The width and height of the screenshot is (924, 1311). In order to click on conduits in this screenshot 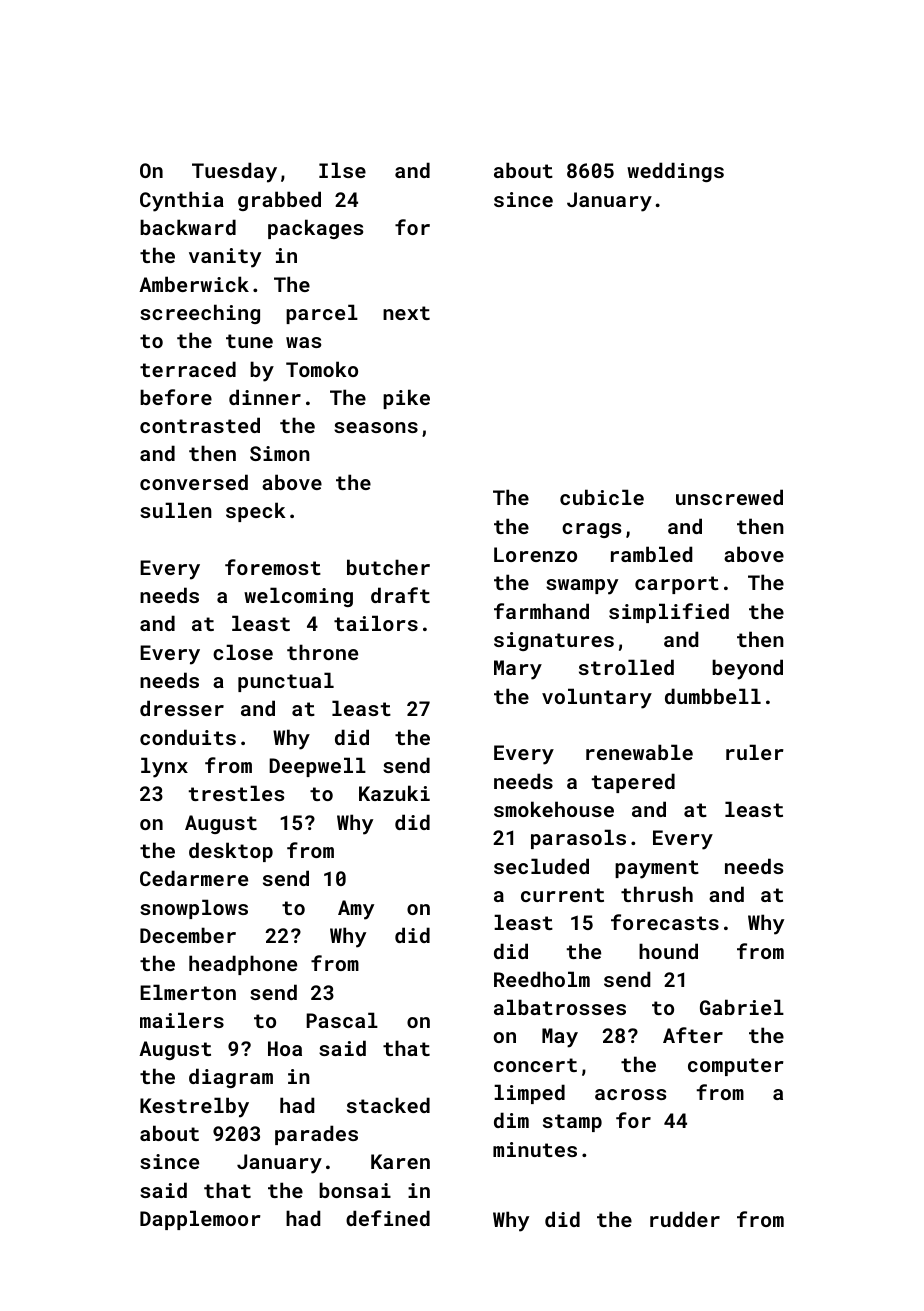, I will do `click(188, 737)`.
